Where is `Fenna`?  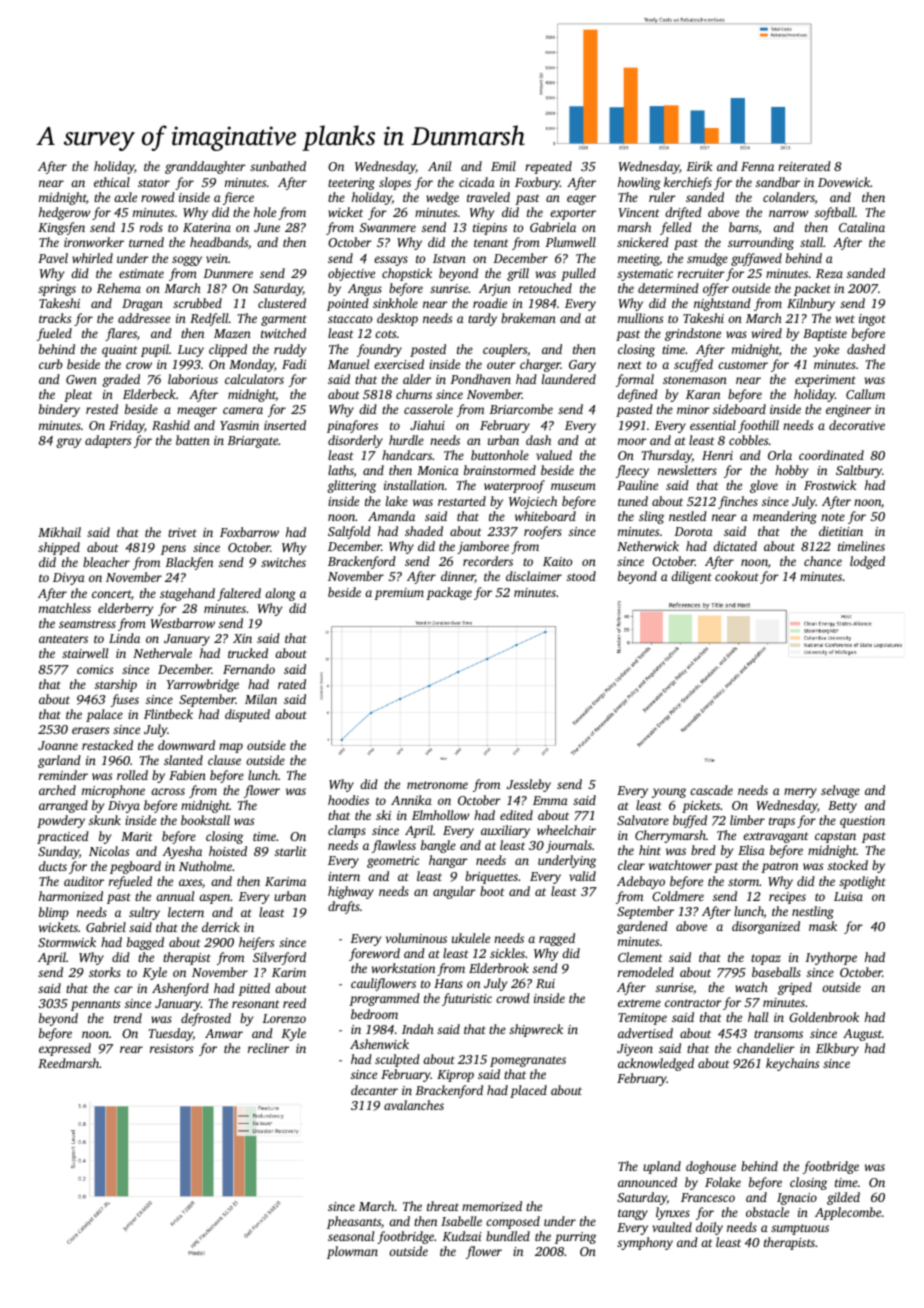
Fenna is located at coordinates (757, 166).
